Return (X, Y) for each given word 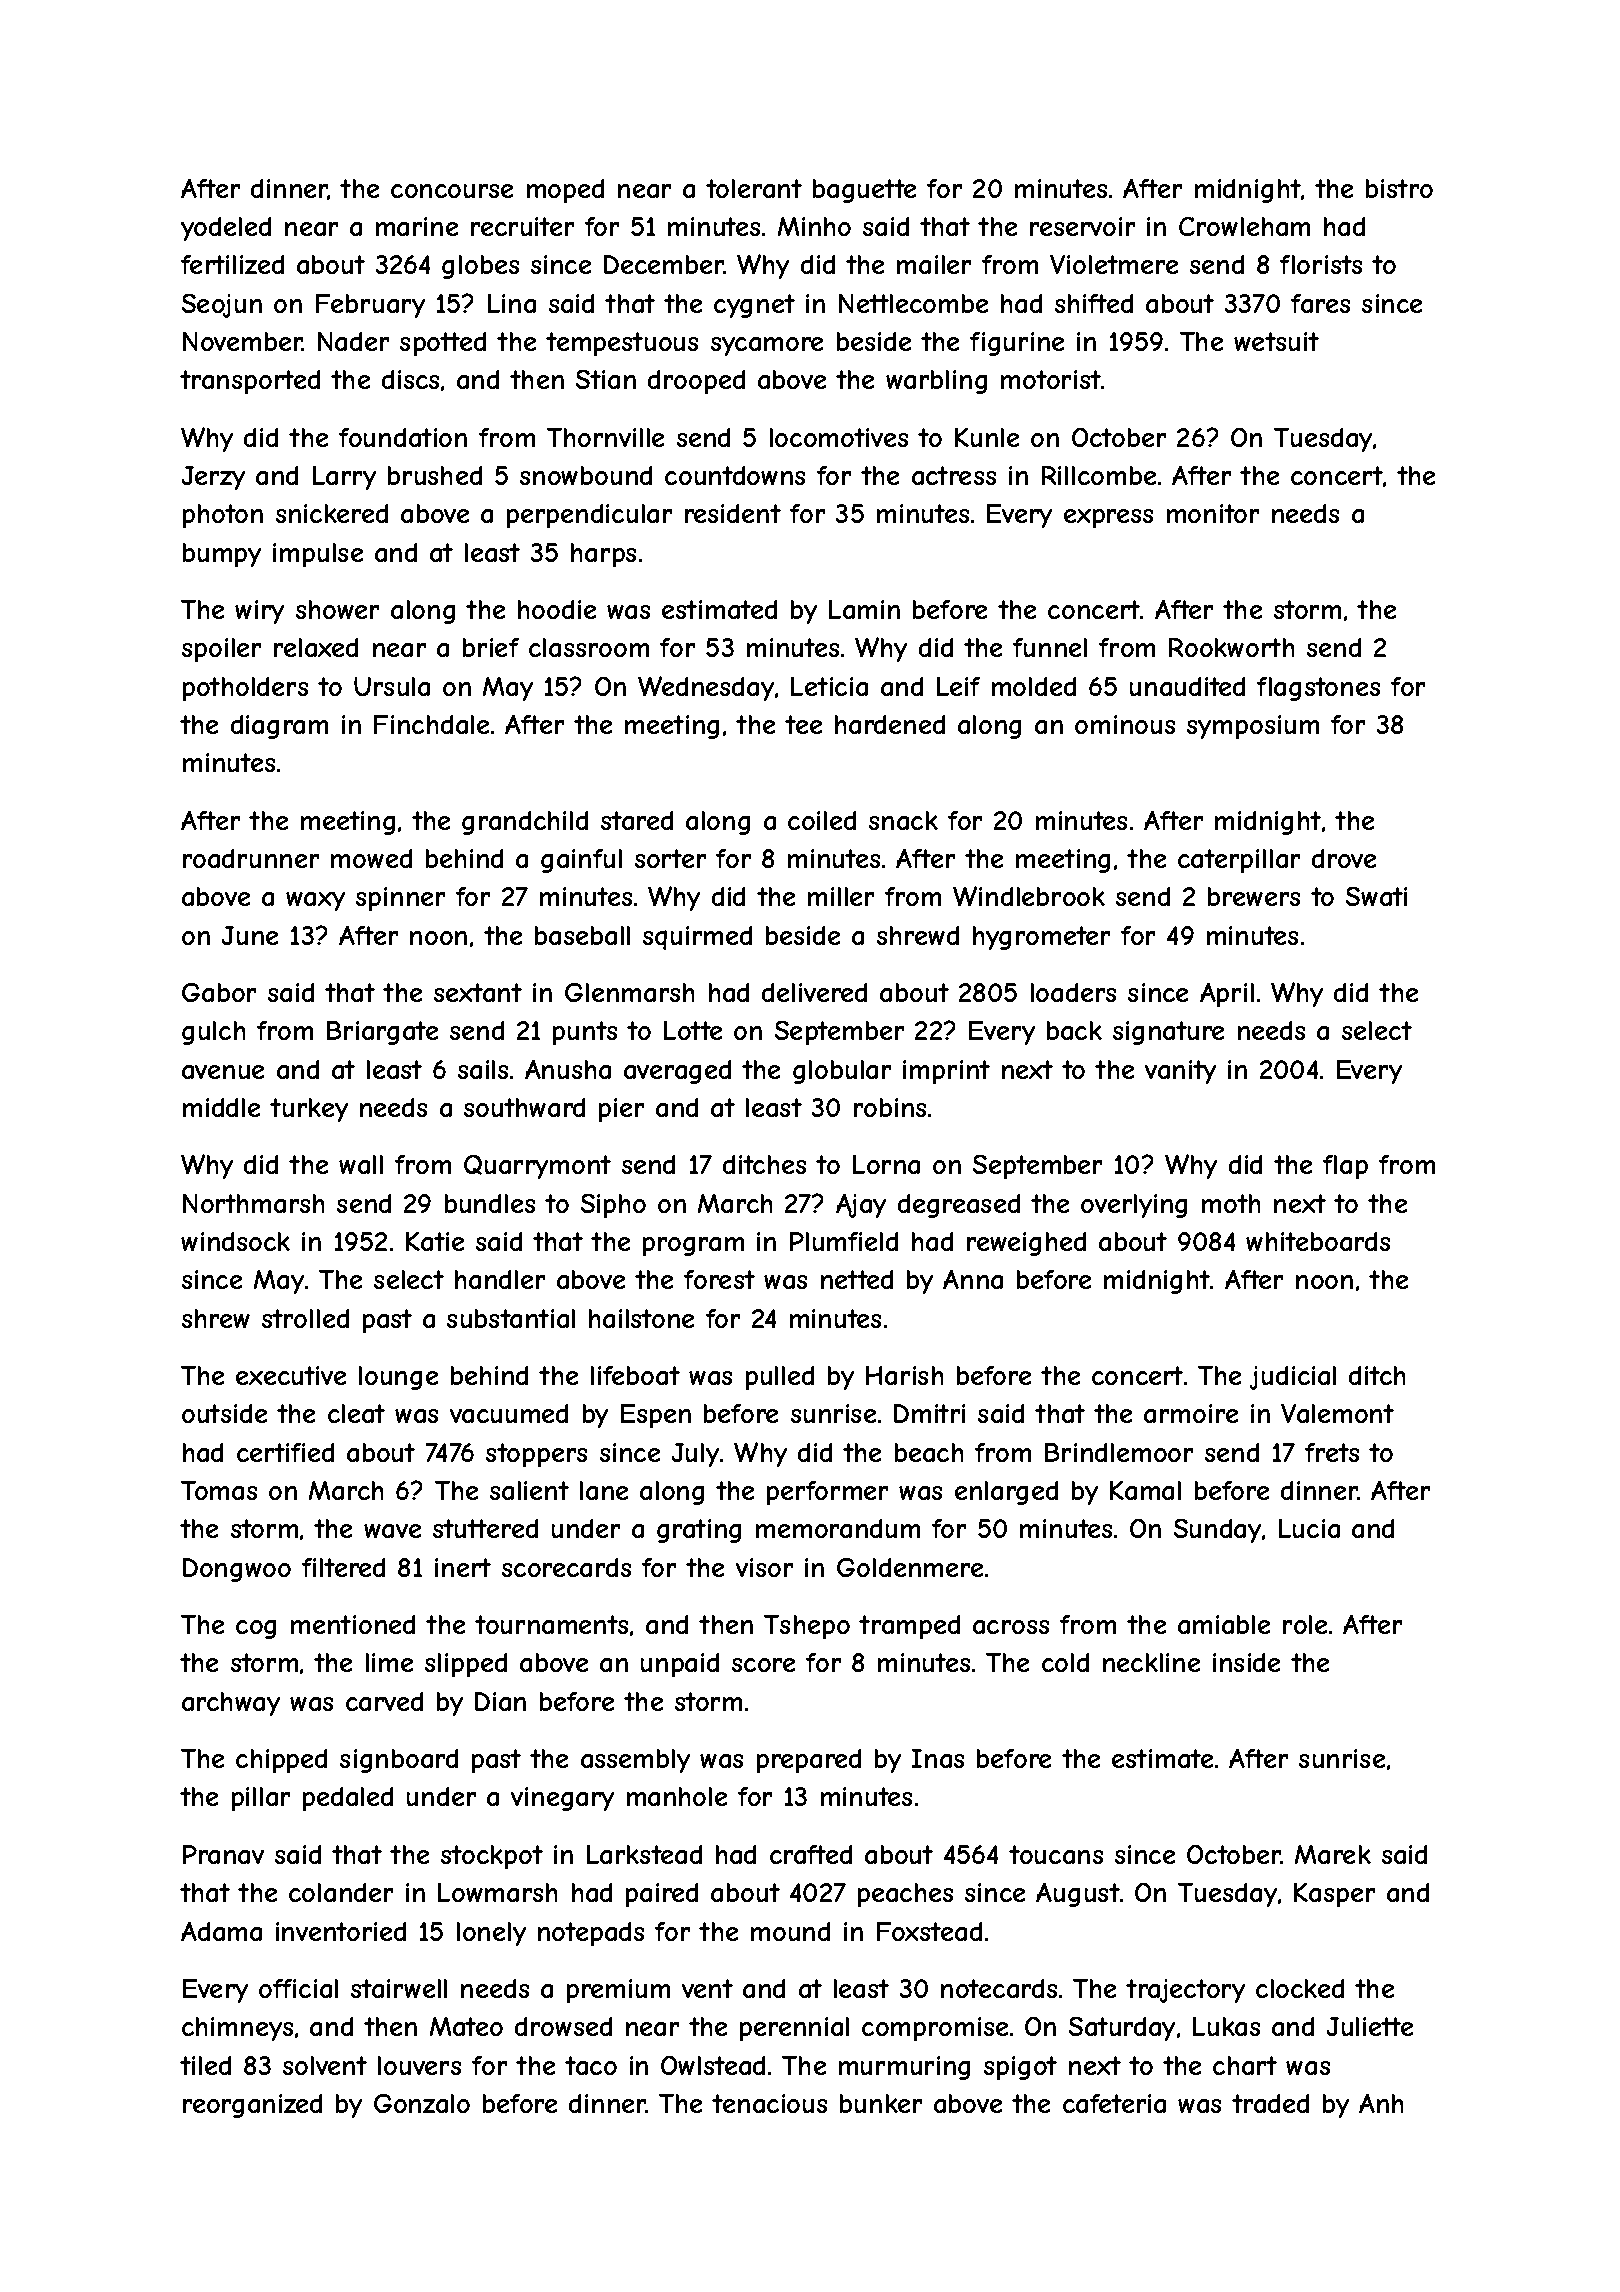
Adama (221, 1931)
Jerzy (213, 478)
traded (1270, 2103)
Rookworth (1231, 647)
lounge (398, 1378)
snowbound (586, 475)
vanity (1180, 1072)
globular (842, 1072)
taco (591, 2065)
